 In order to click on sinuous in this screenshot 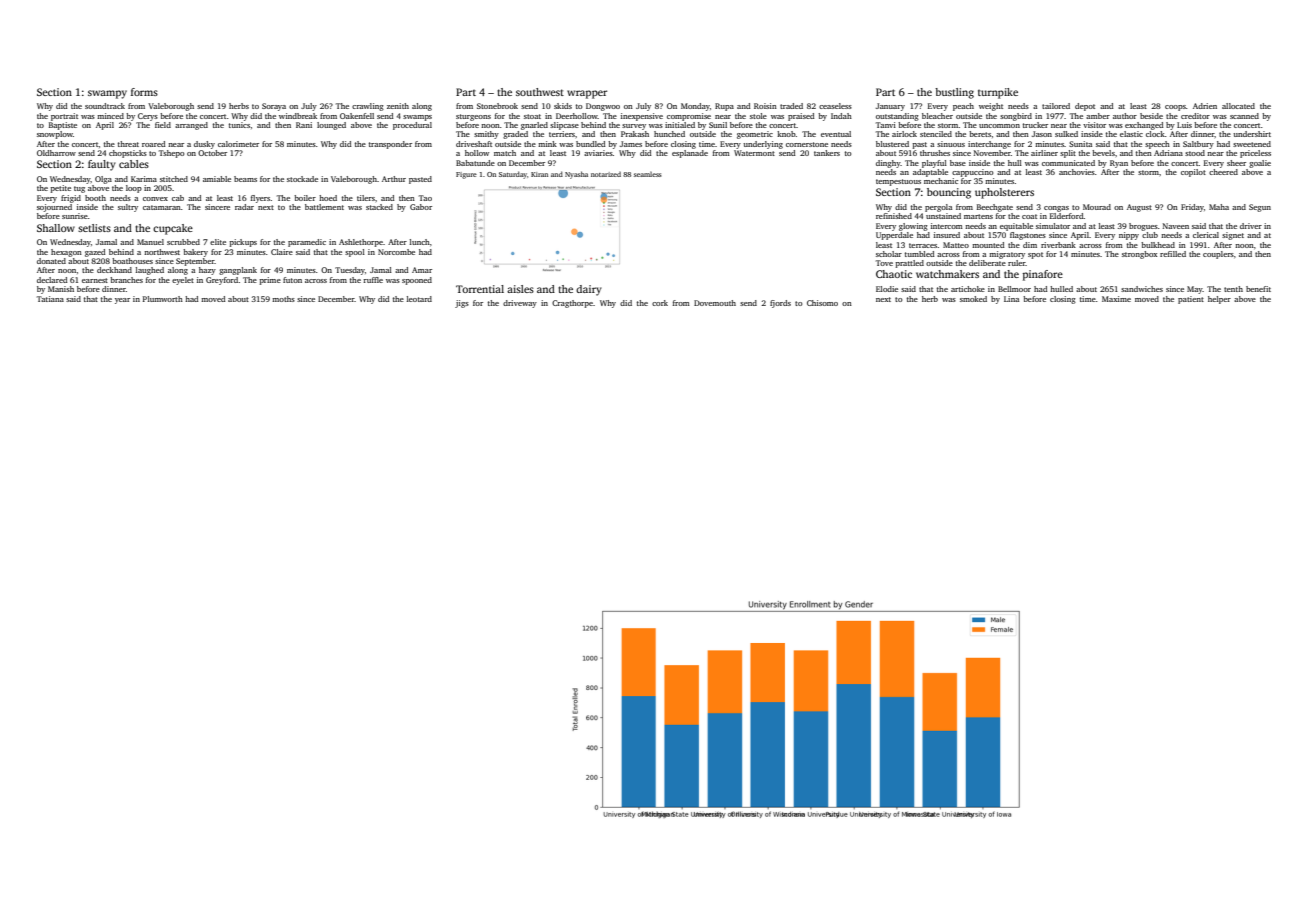, I will do `click(951, 144)`.
